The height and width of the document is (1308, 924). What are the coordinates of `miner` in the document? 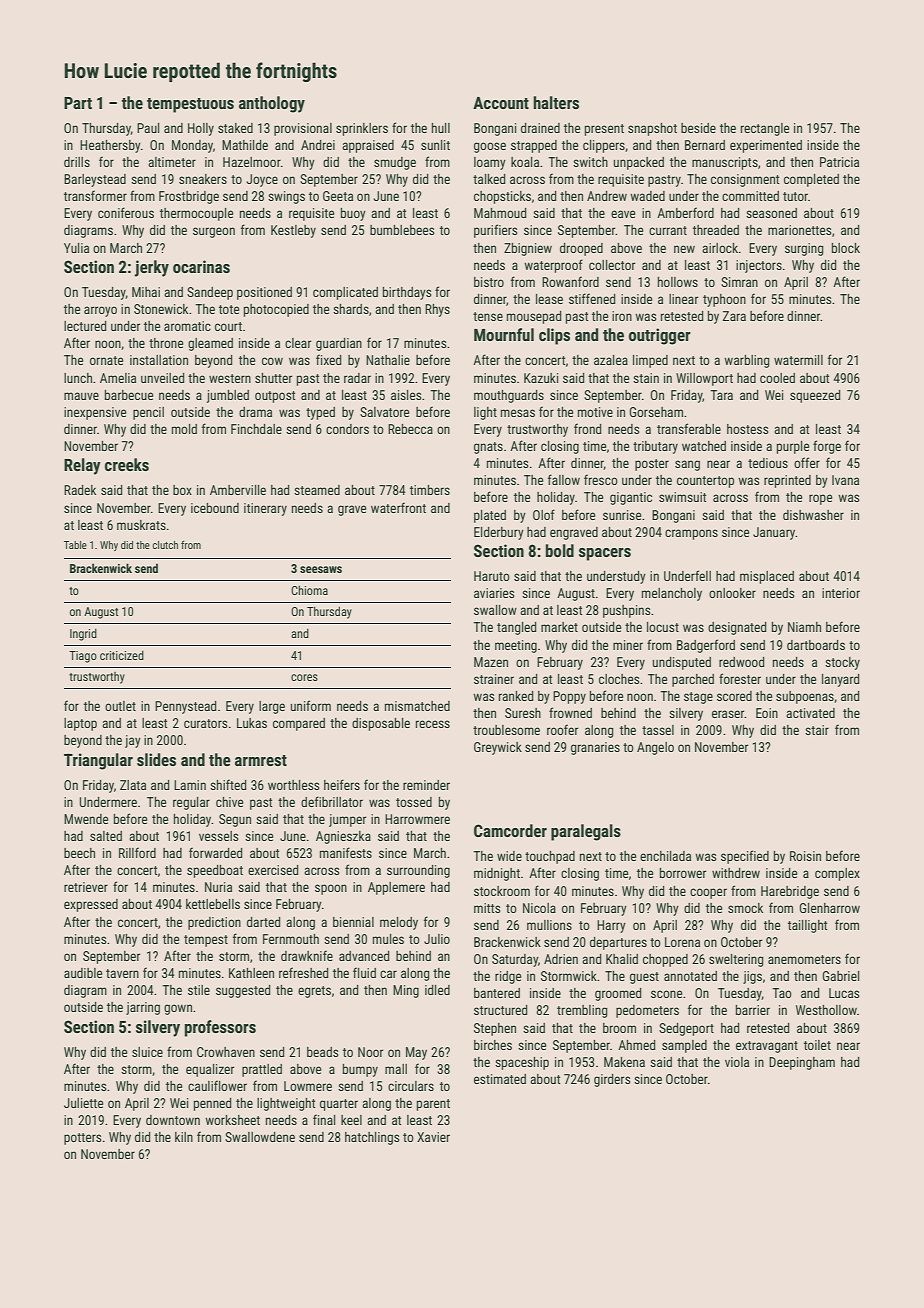 It's located at (628, 645).
